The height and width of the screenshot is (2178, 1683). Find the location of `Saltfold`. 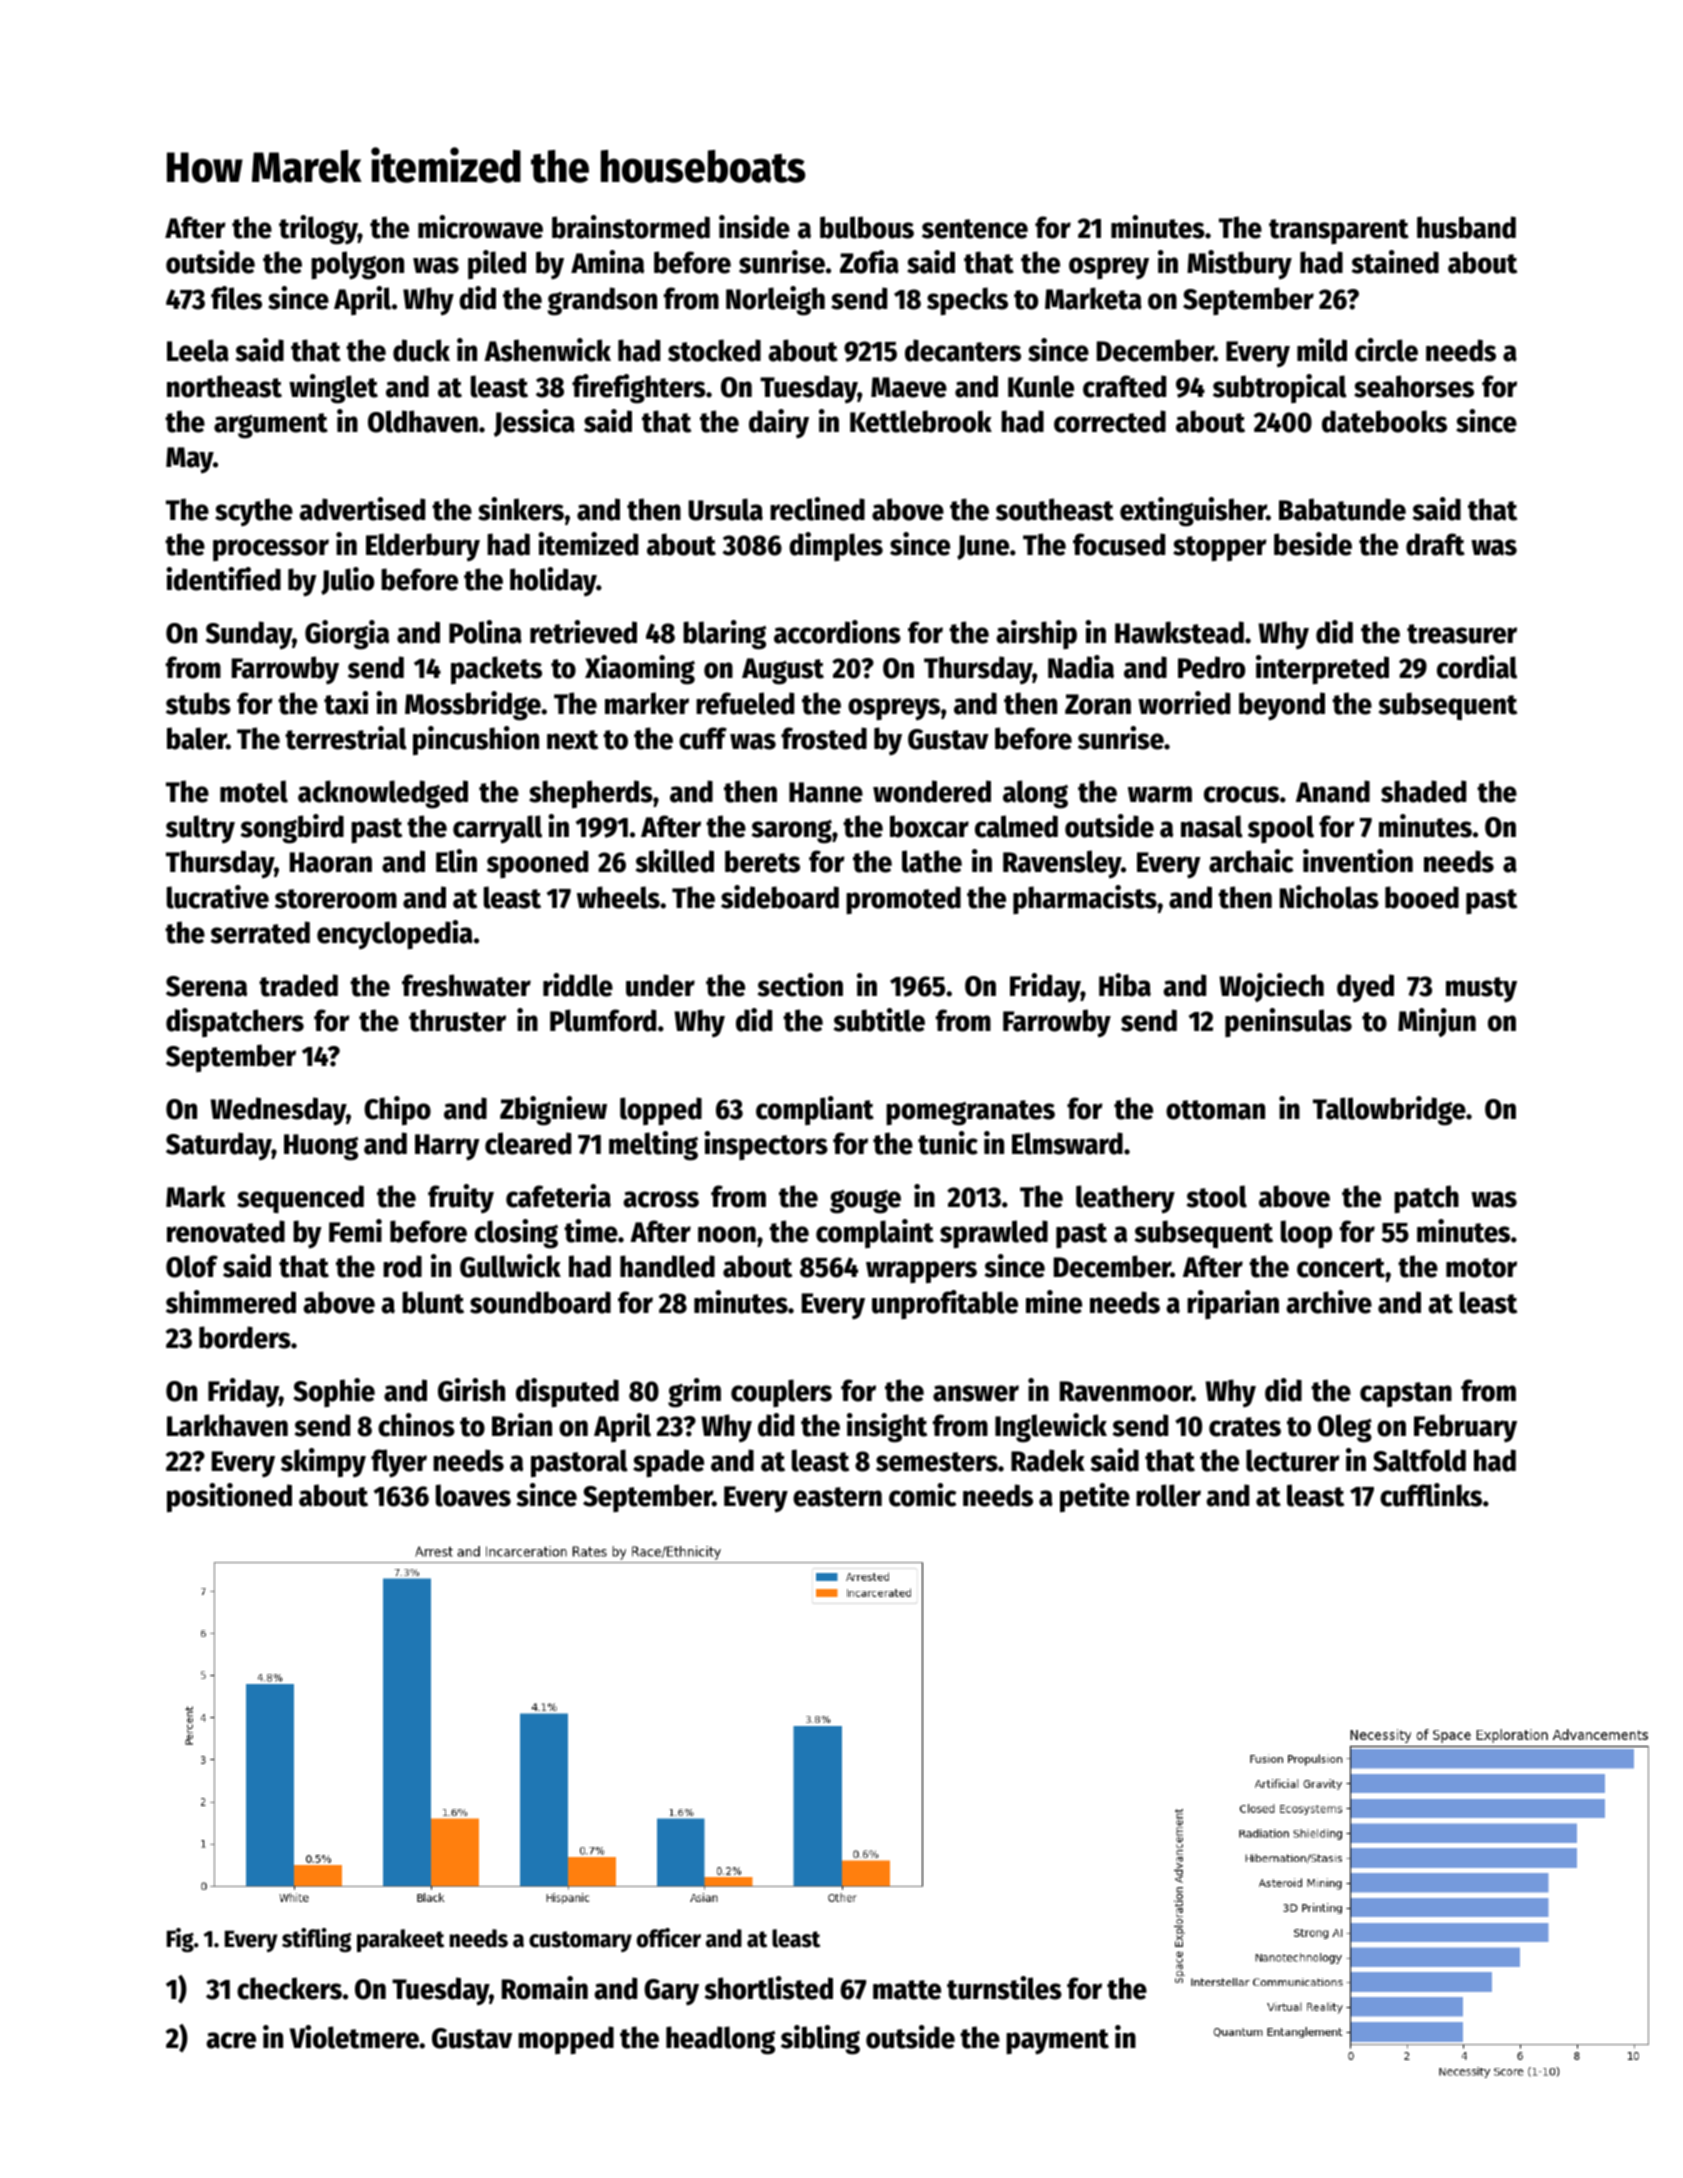

Saltfold is located at coordinates (1419, 1460).
